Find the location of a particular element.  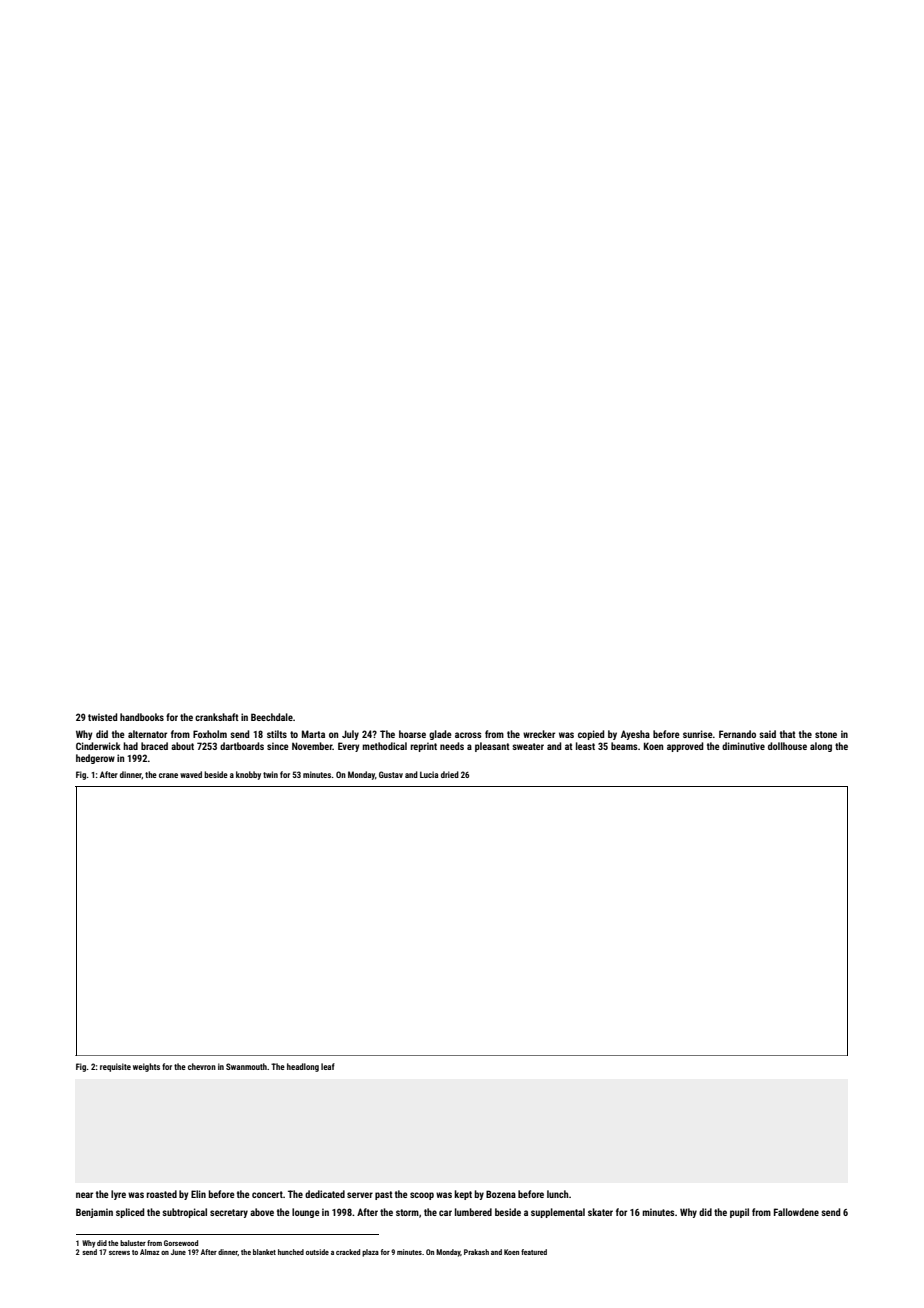

Beechdale is located at coordinates (272, 717).
